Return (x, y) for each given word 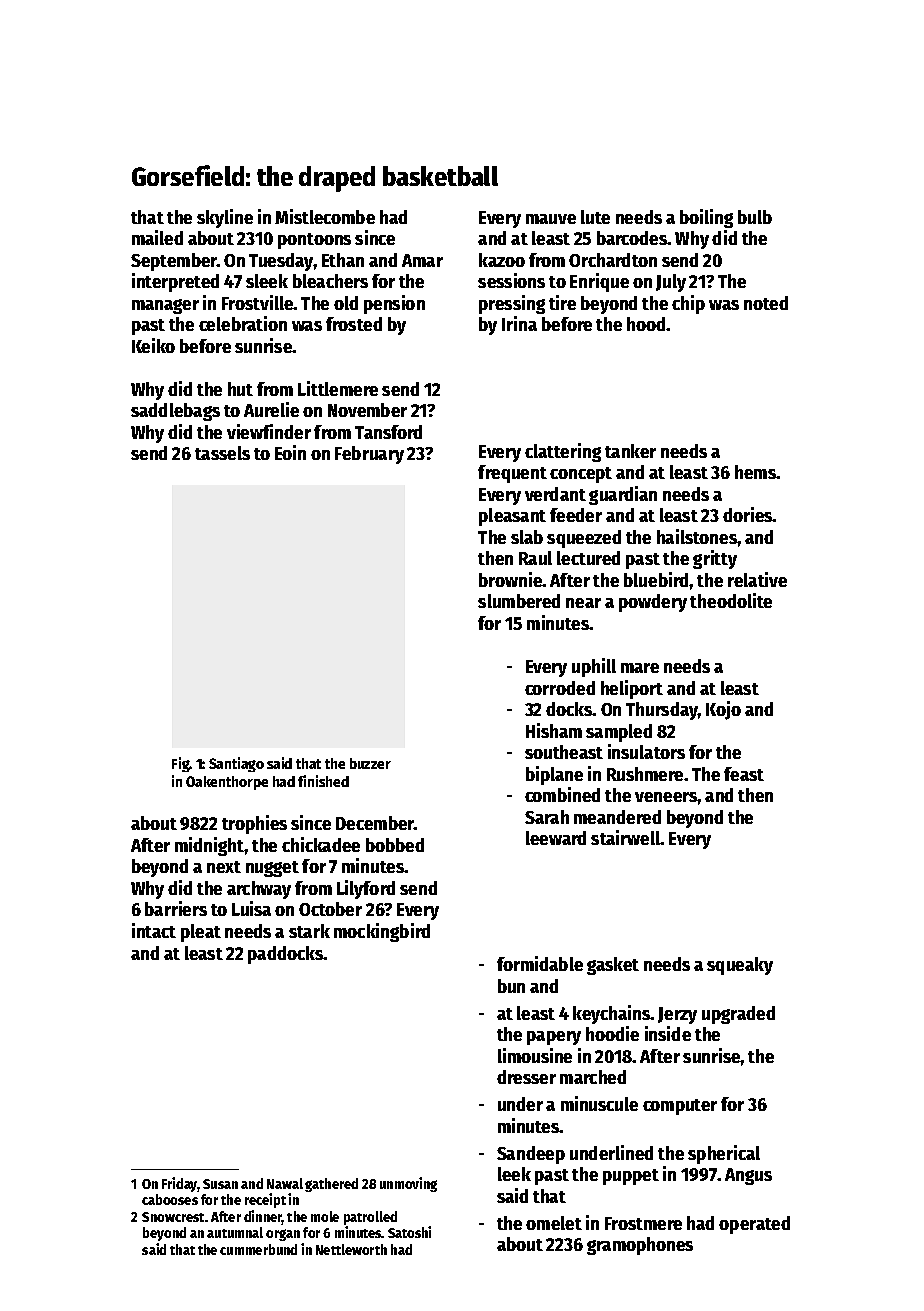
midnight (210, 846)
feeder (576, 515)
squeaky (740, 966)
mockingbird (382, 932)
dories (748, 514)
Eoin (290, 452)
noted (766, 303)
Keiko (153, 345)
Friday (180, 1184)
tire (562, 302)
